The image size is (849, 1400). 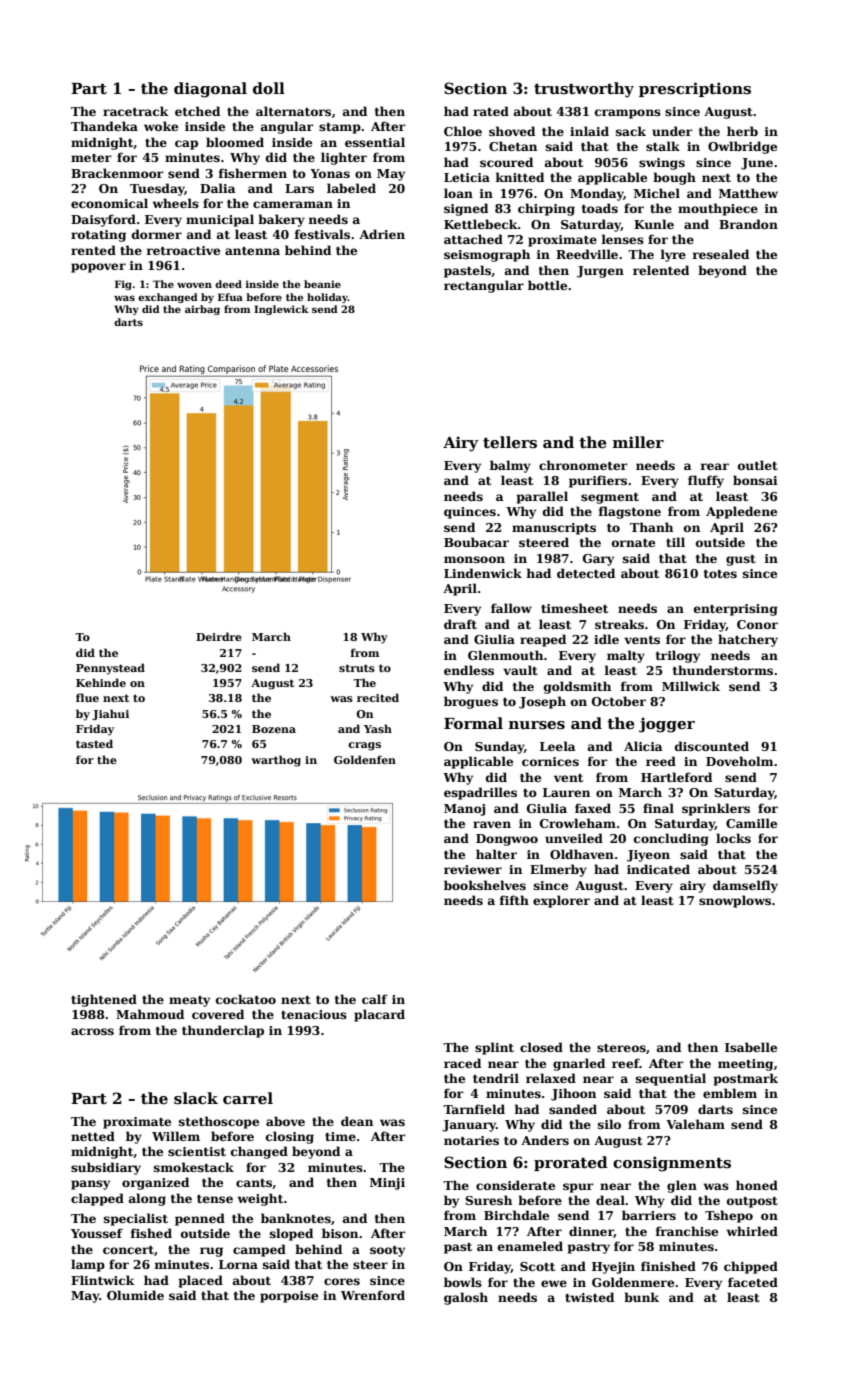 I want to click on Olumide, so click(x=135, y=1295).
